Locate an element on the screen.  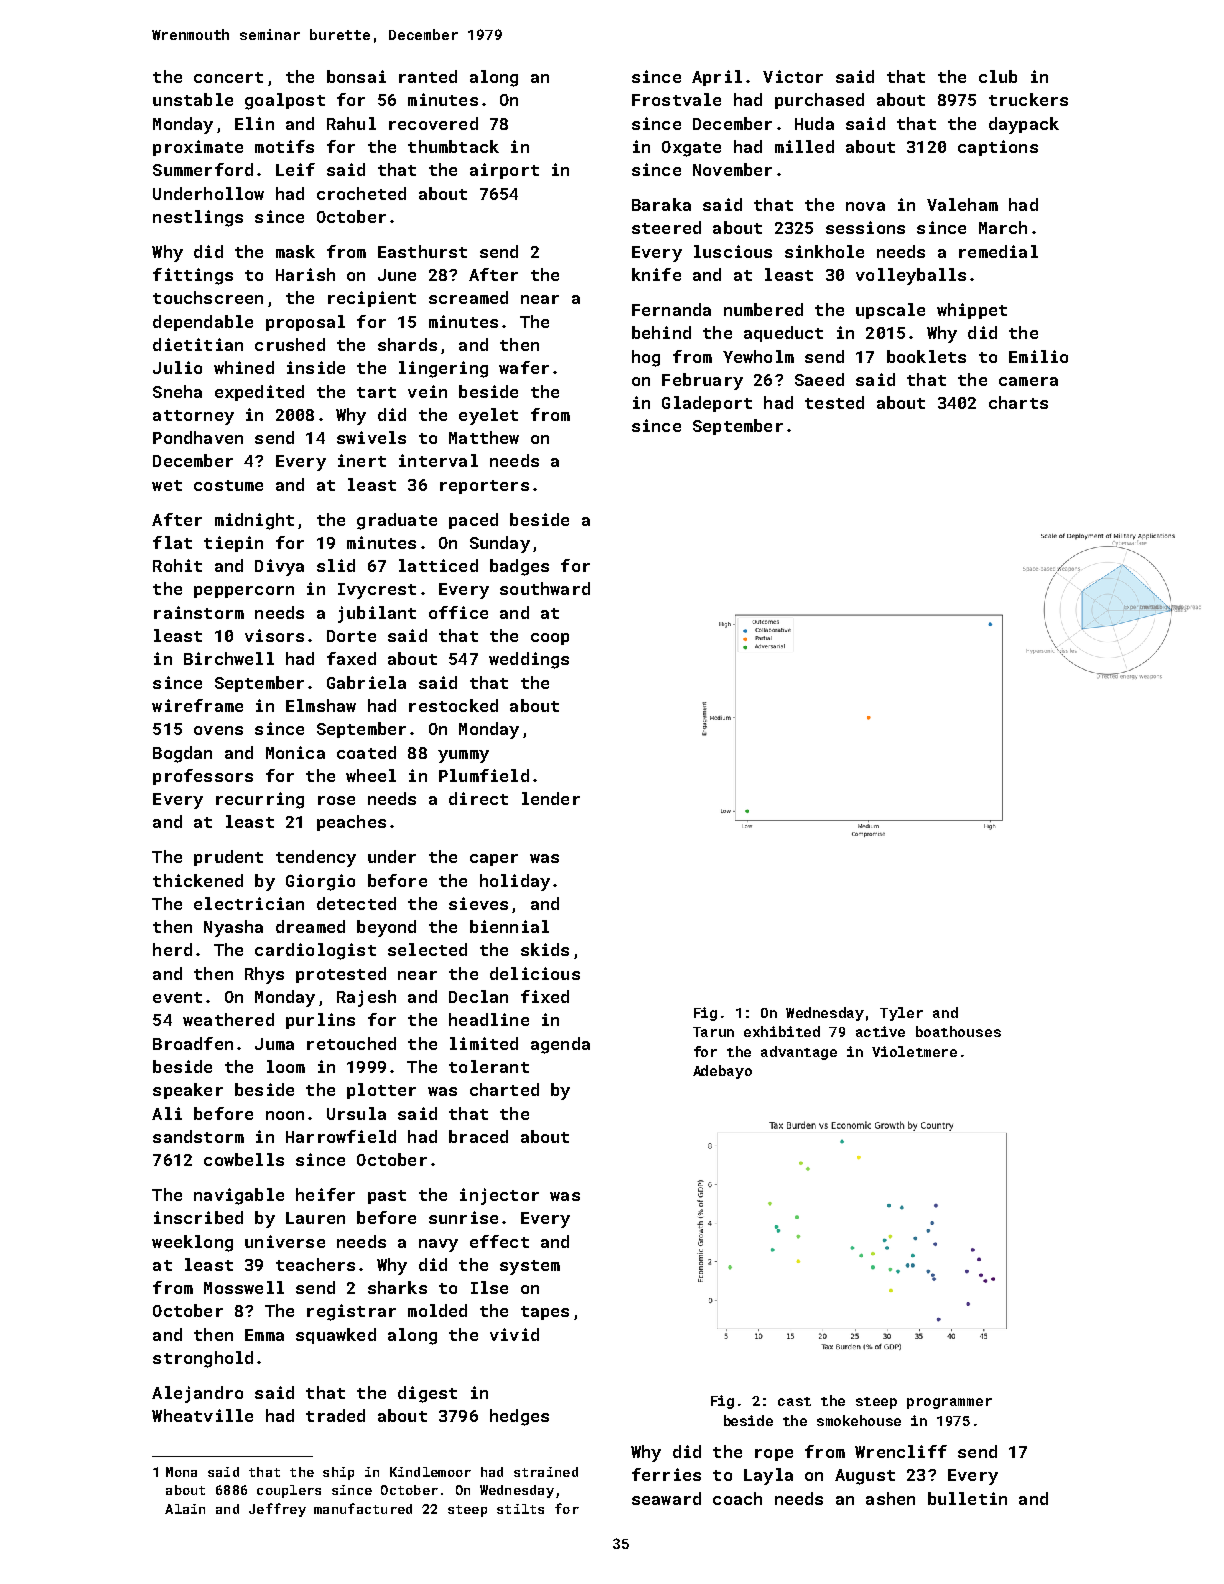
coop is located at coordinates (550, 639).
